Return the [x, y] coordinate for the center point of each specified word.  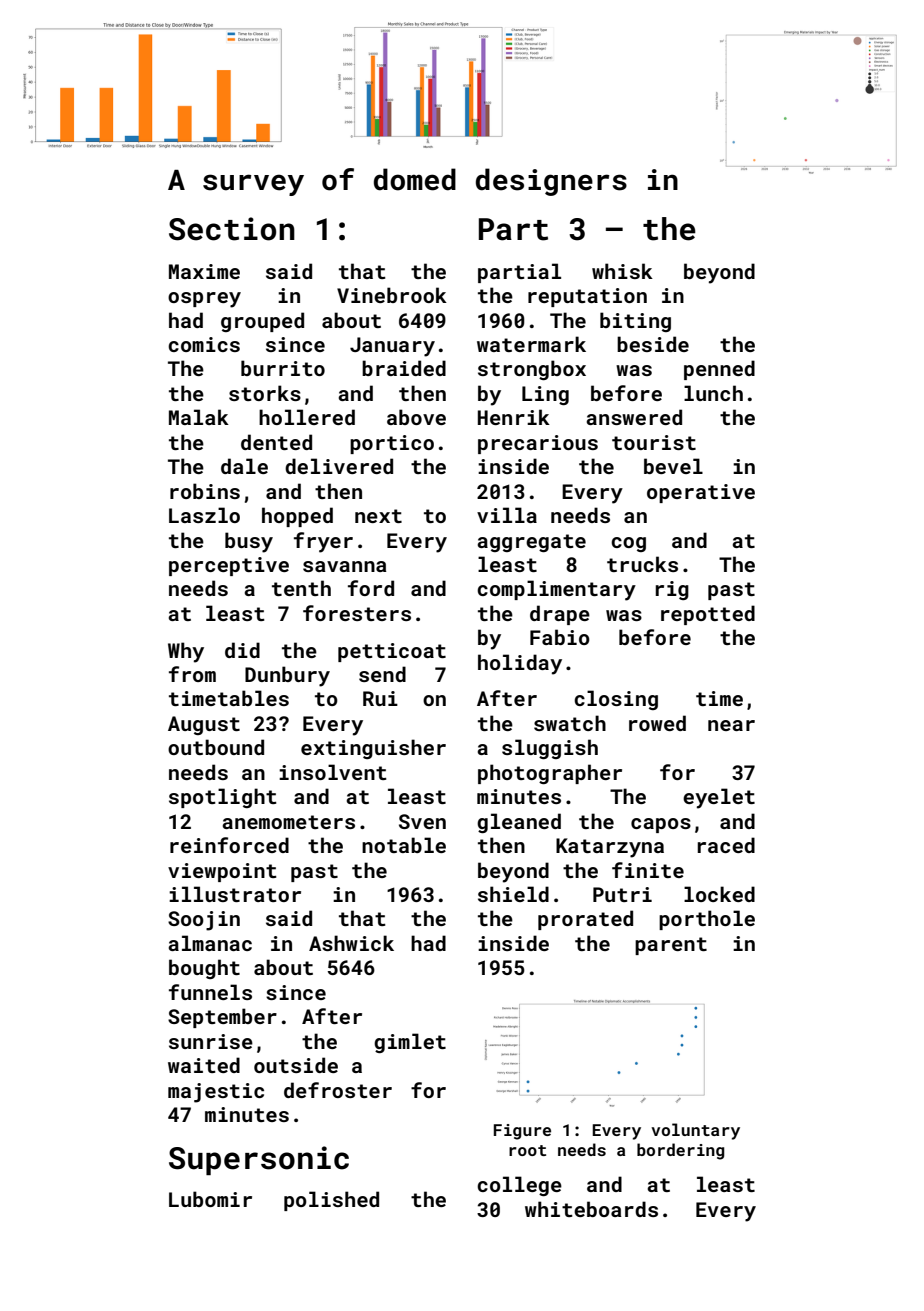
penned [719, 370]
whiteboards [591, 1209]
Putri [622, 894]
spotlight [222, 798]
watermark [531, 344]
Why [186, 652]
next [378, 516]
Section [232, 229]
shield [513, 894]
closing [616, 700]
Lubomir [210, 1199]
